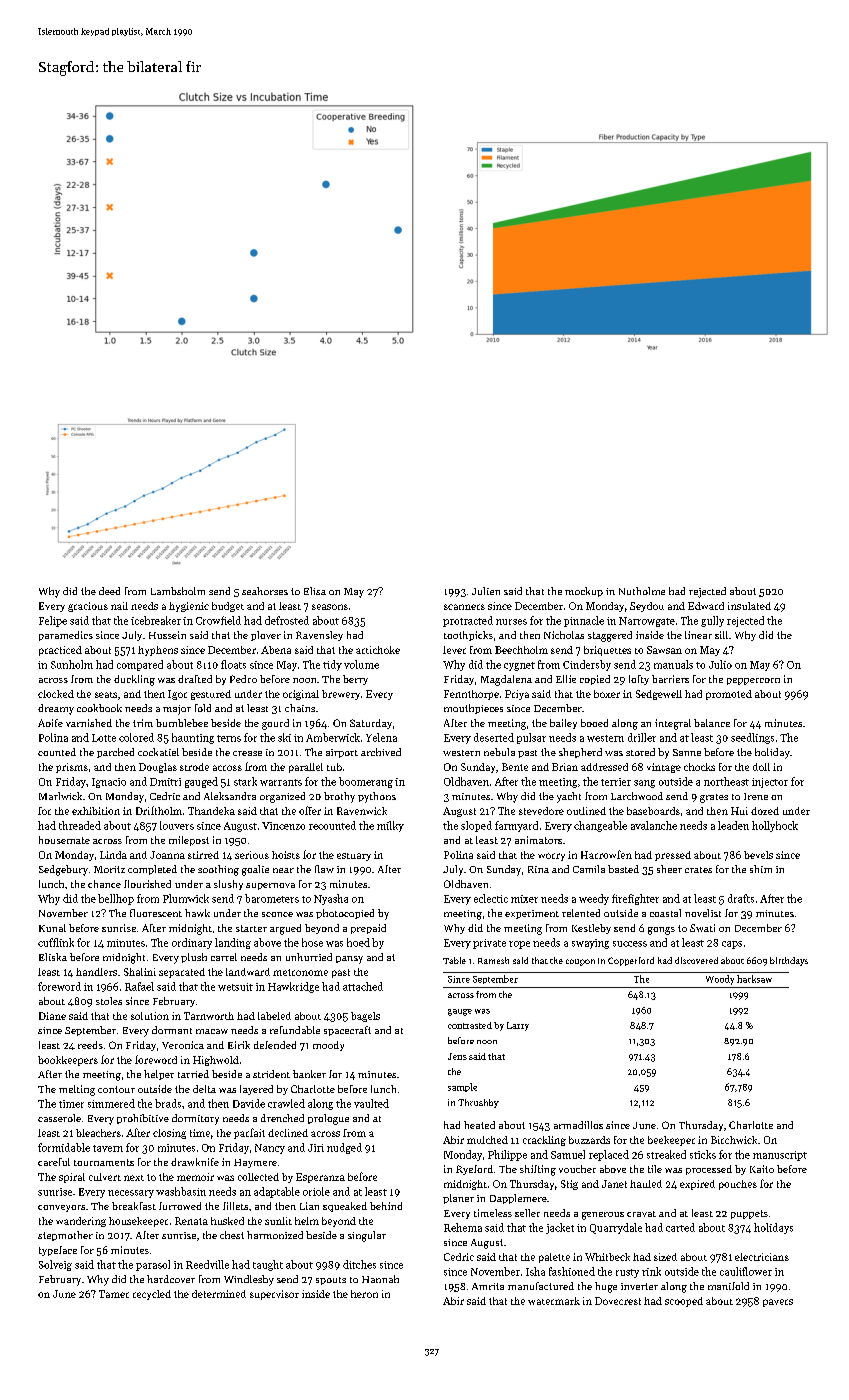 The image size is (849, 1400). Describe the element at coordinates (463, 1227) in the screenshot. I see `Rehema` at that location.
